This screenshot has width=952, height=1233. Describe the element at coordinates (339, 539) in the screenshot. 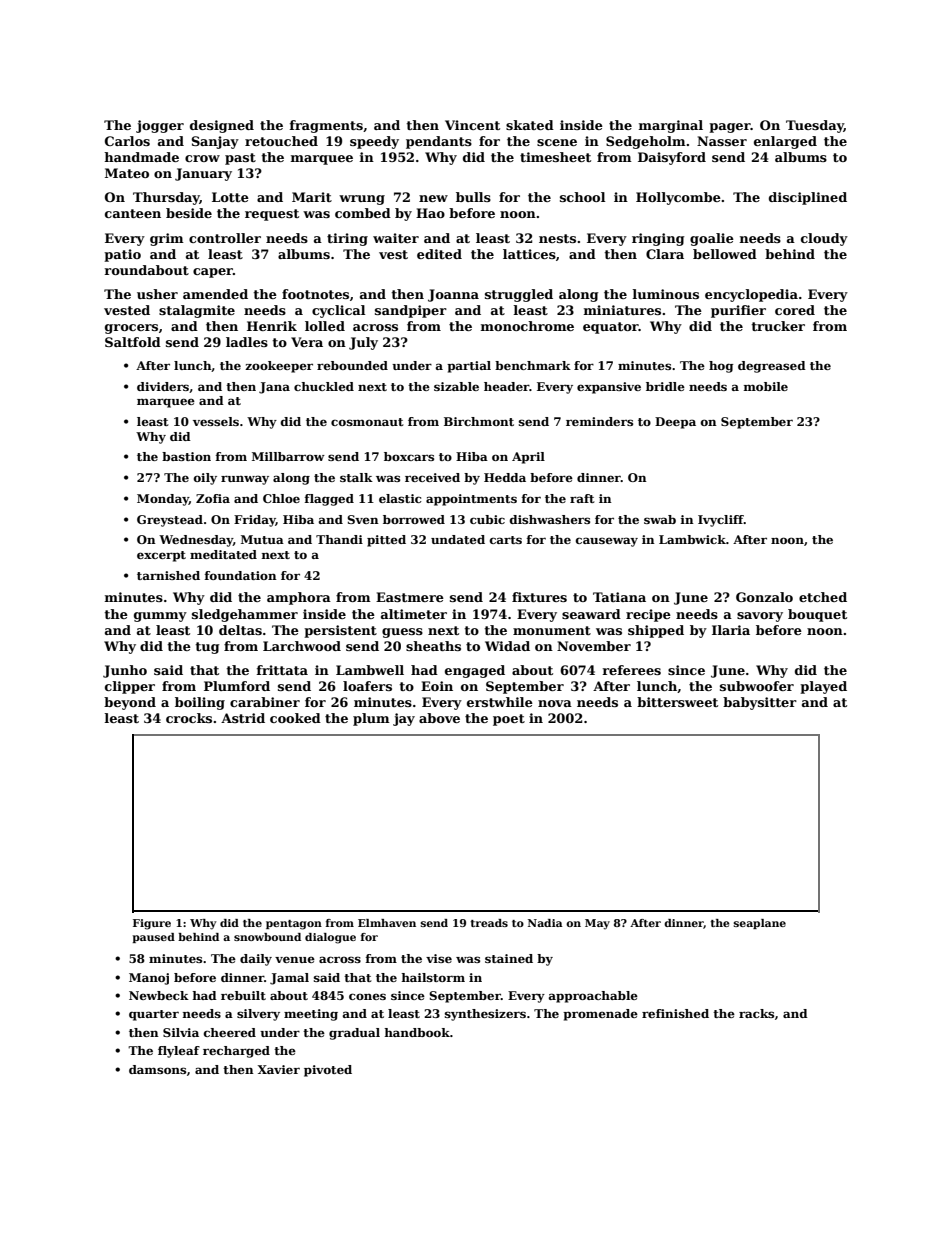

I see `Thandi` at that location.
